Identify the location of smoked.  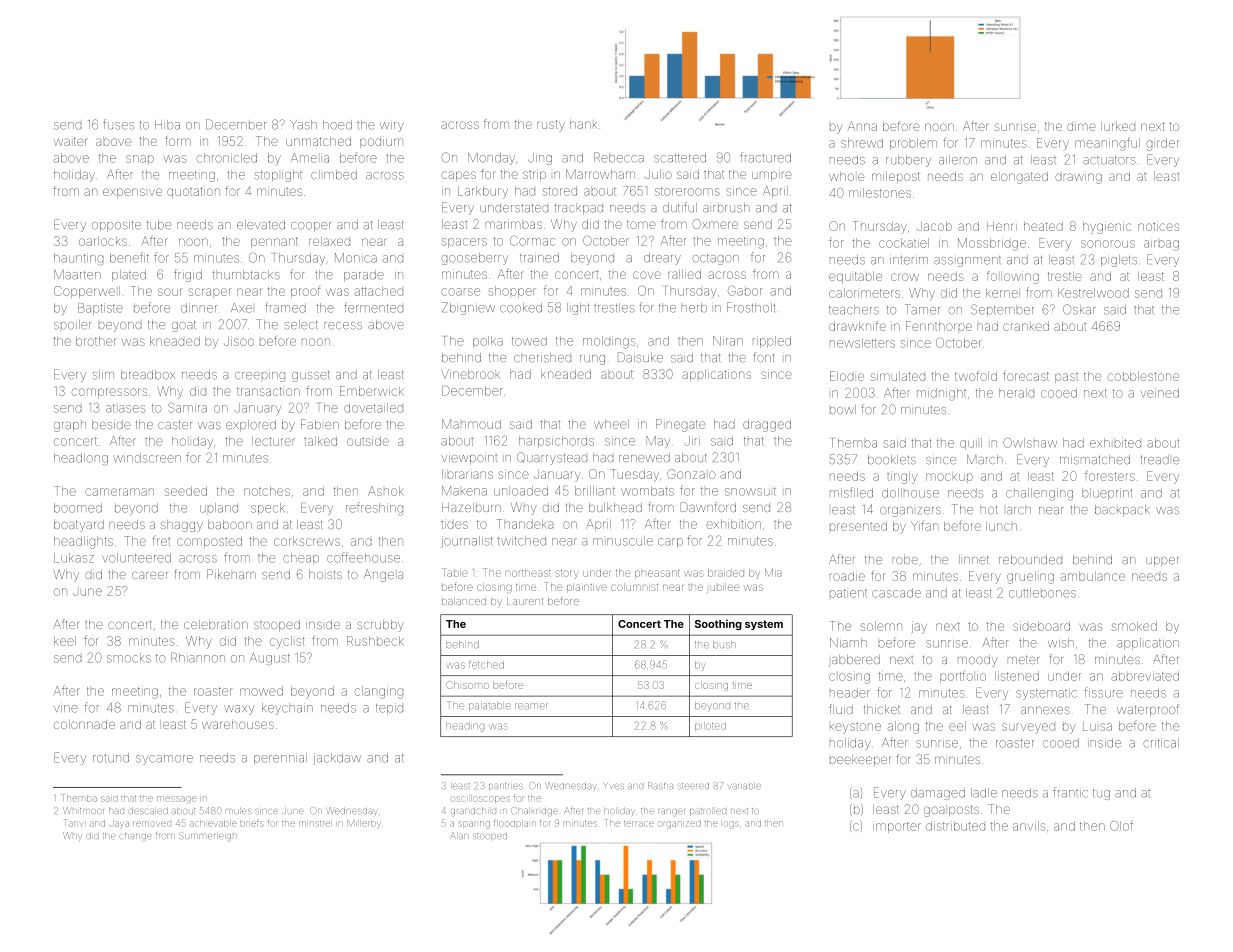
(1134, 626).
